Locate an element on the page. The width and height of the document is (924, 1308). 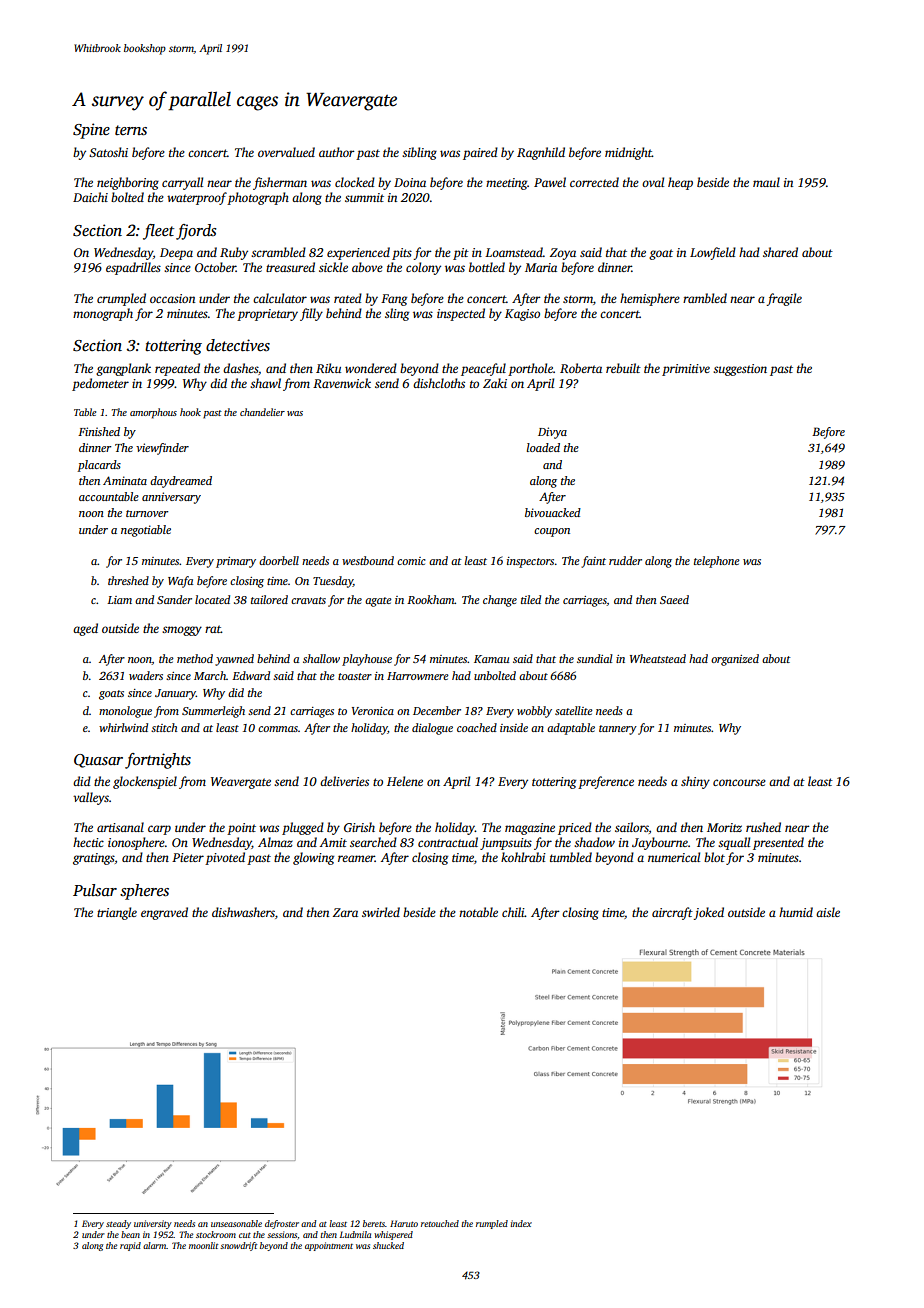
shawl is located at coordinates (265, 383).
